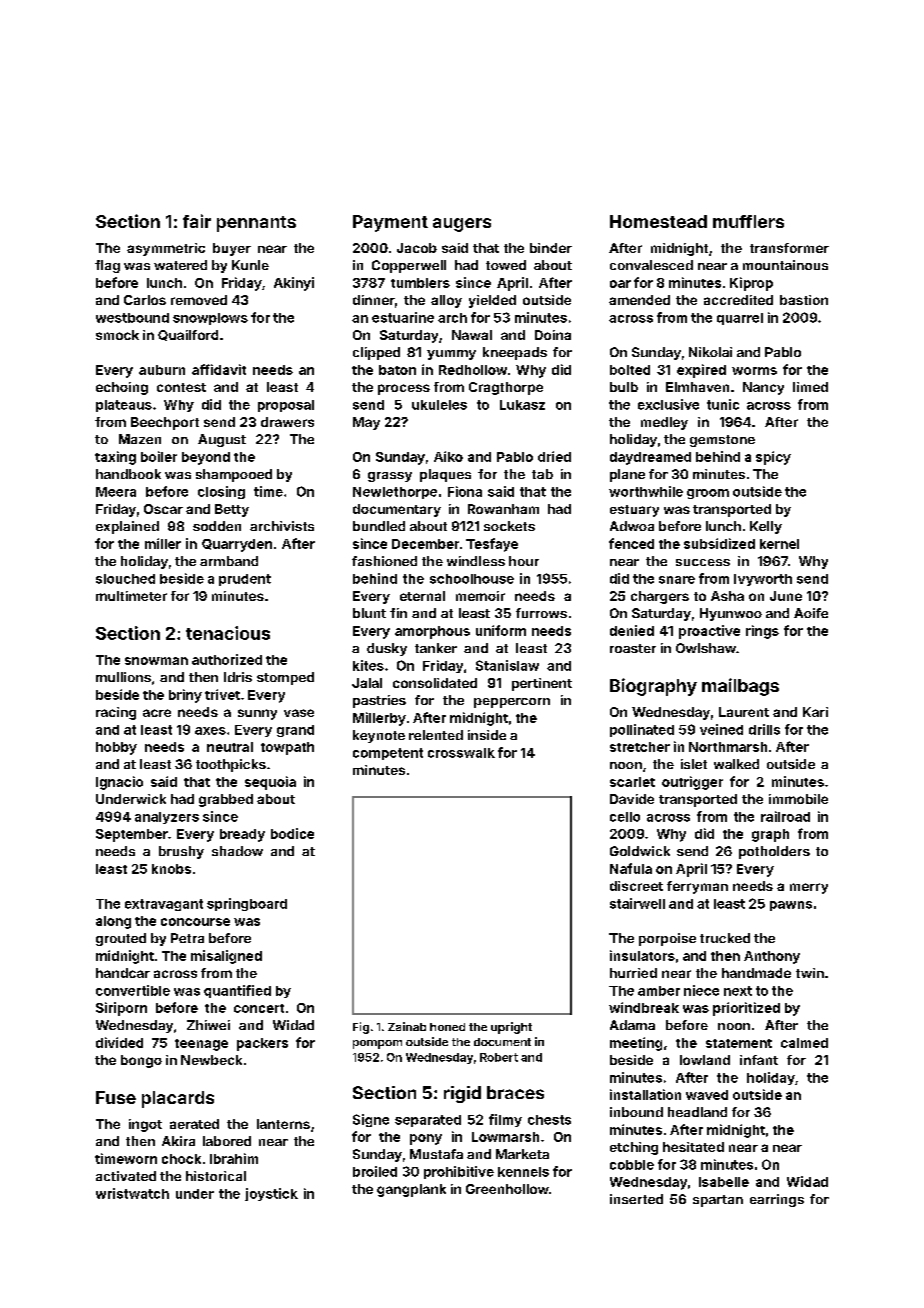 This image has width=924, height=1308. I want to click on Carlos, so click(145, 300).
